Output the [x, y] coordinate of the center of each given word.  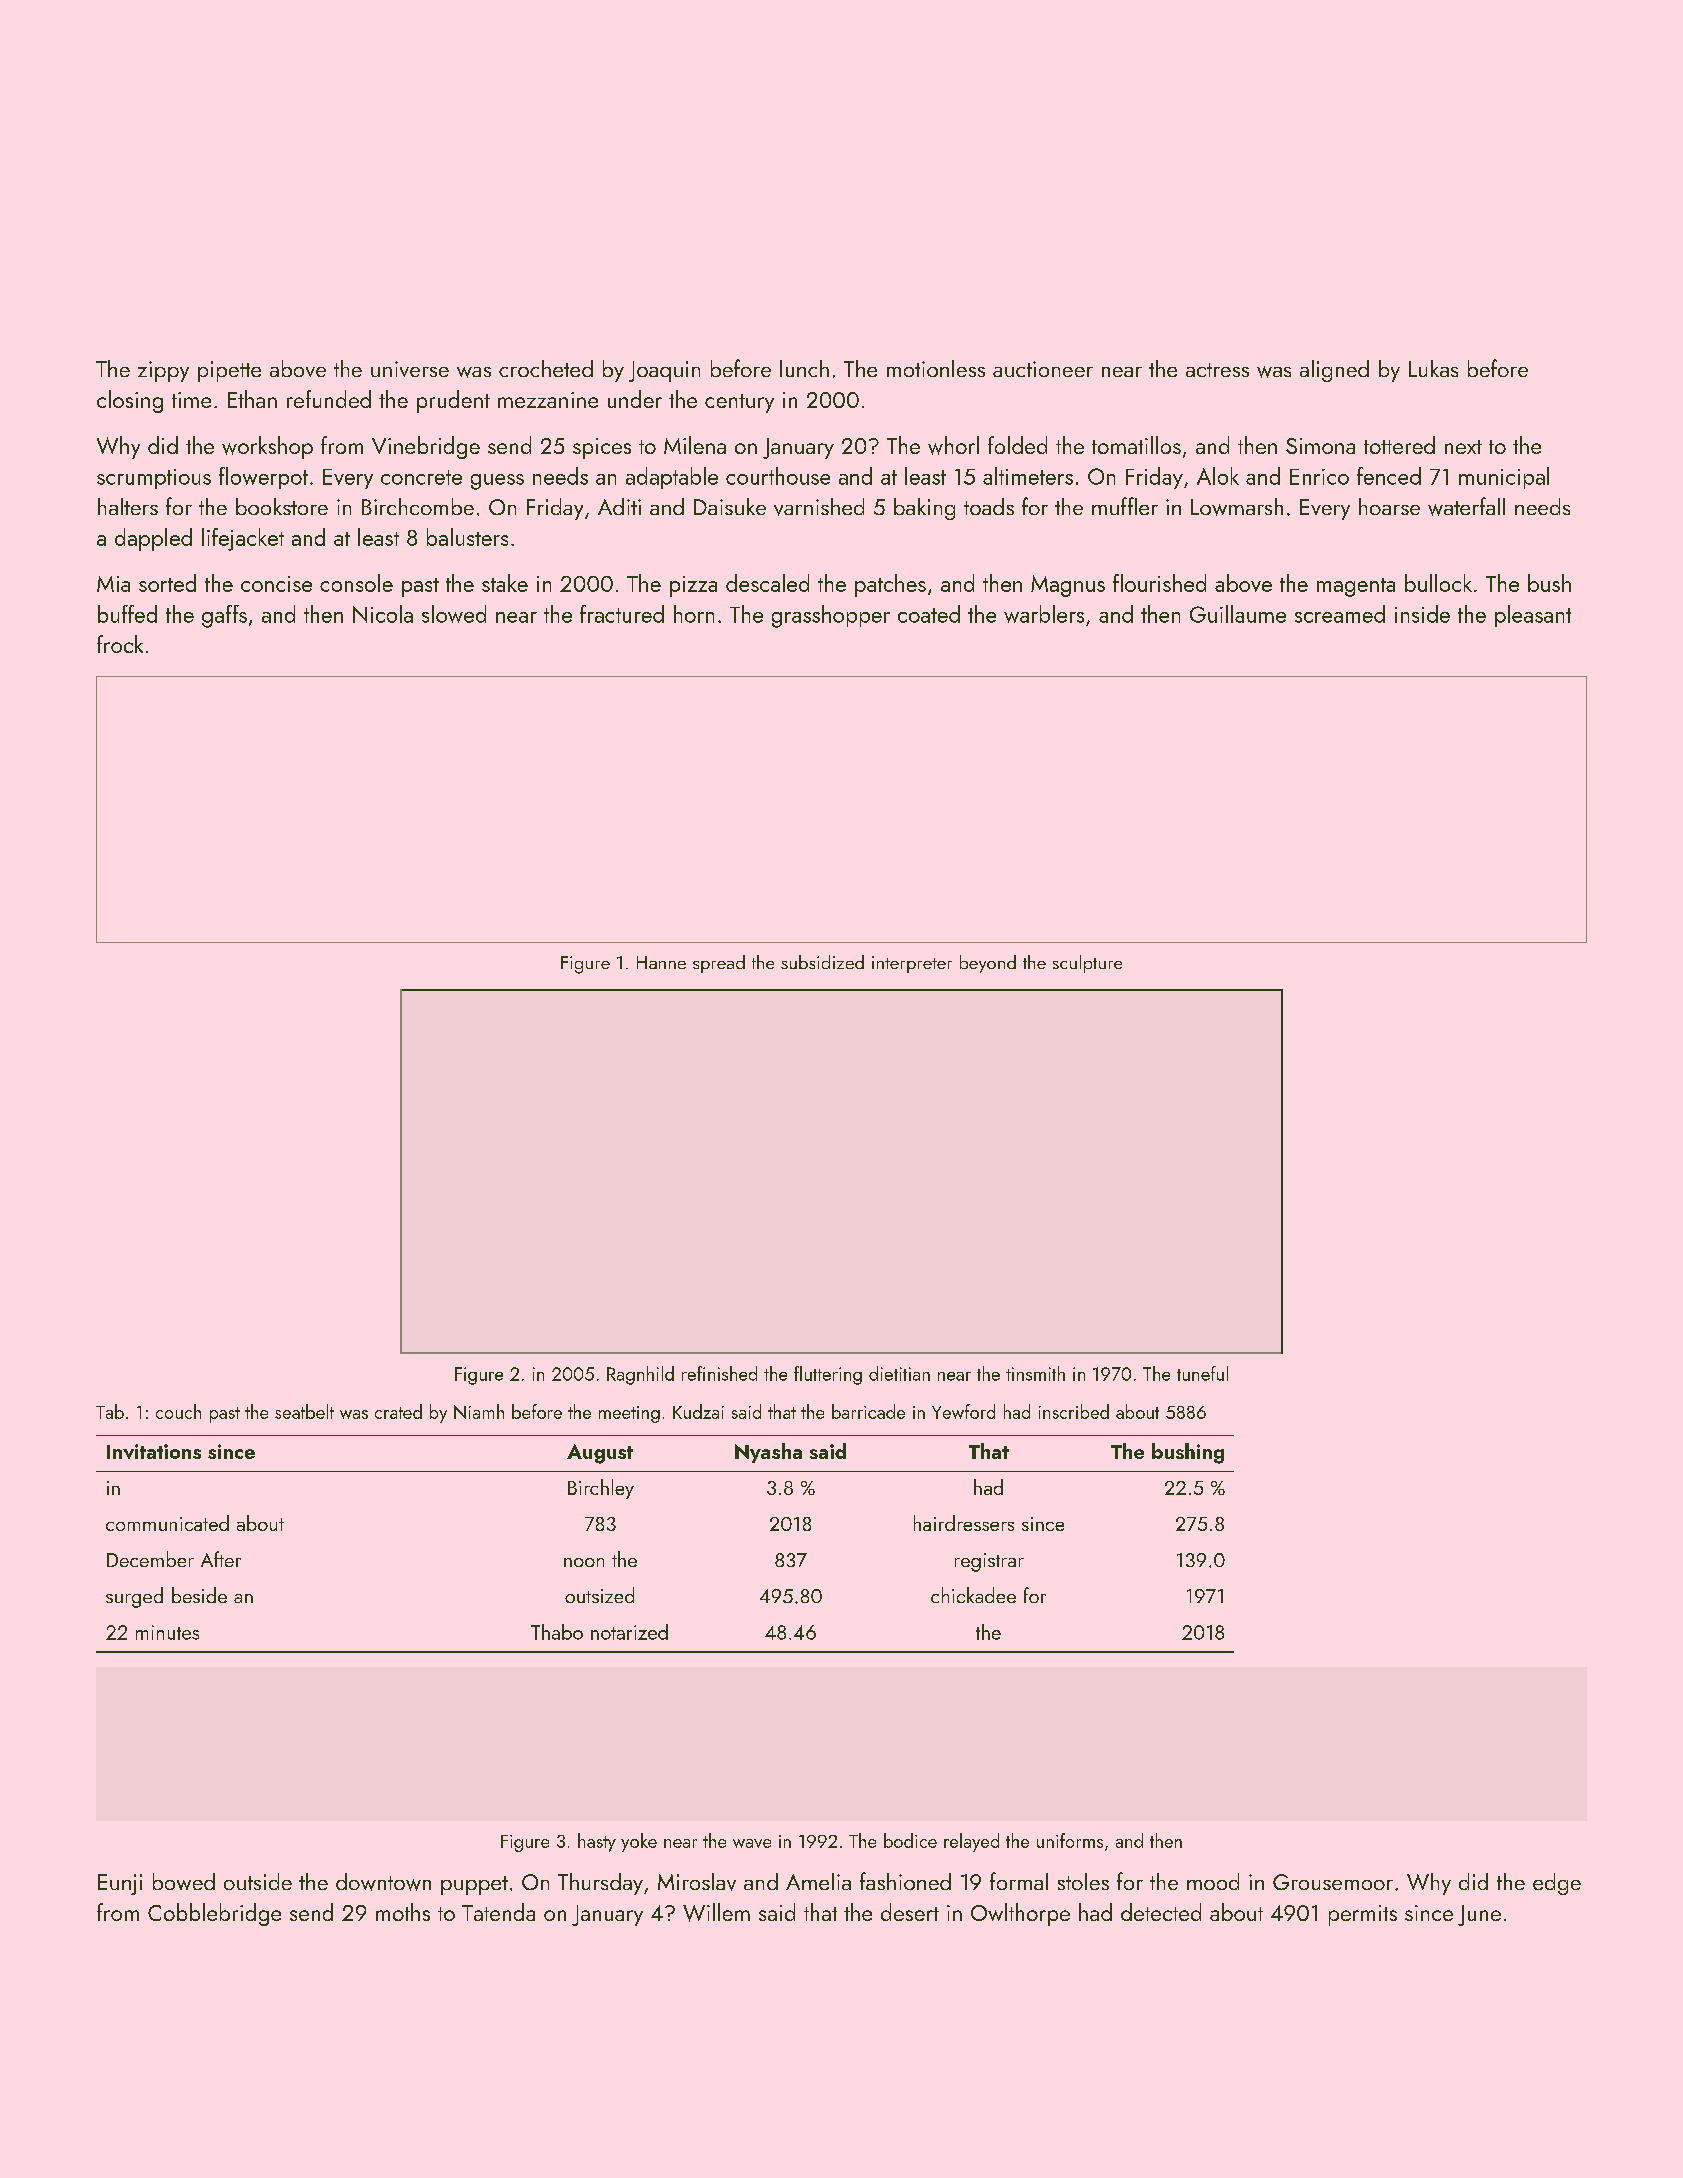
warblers [1044, 614]
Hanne [661, 962]
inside [1422, 614]
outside [258, 1881]
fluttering [828, 1375]
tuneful [1202, 1373]
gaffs [224, 616]
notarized [629, 1632]
